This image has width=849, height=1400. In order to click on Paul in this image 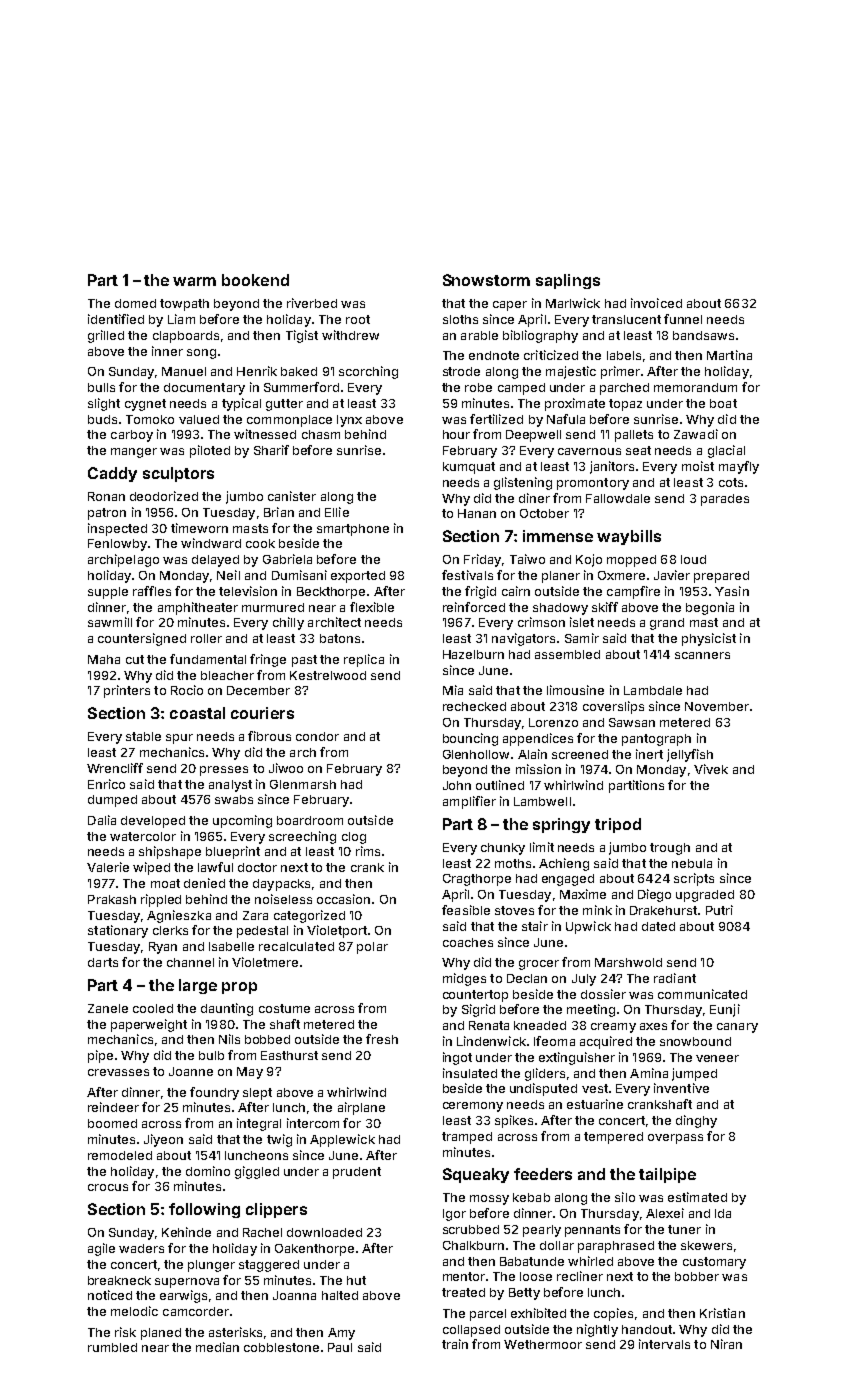, I will do `click(340, 1347)`.
